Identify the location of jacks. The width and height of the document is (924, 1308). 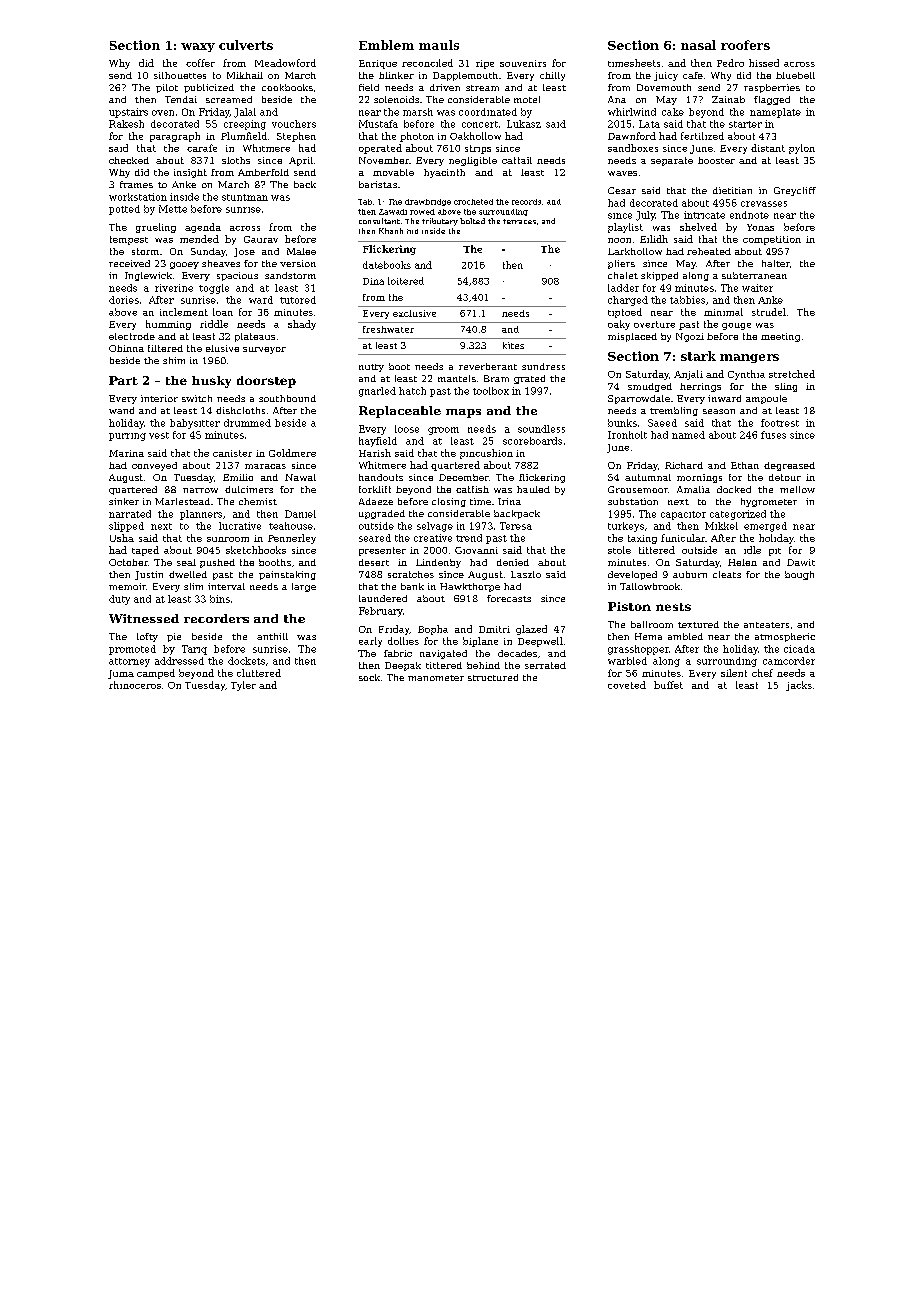
(799, 686).
